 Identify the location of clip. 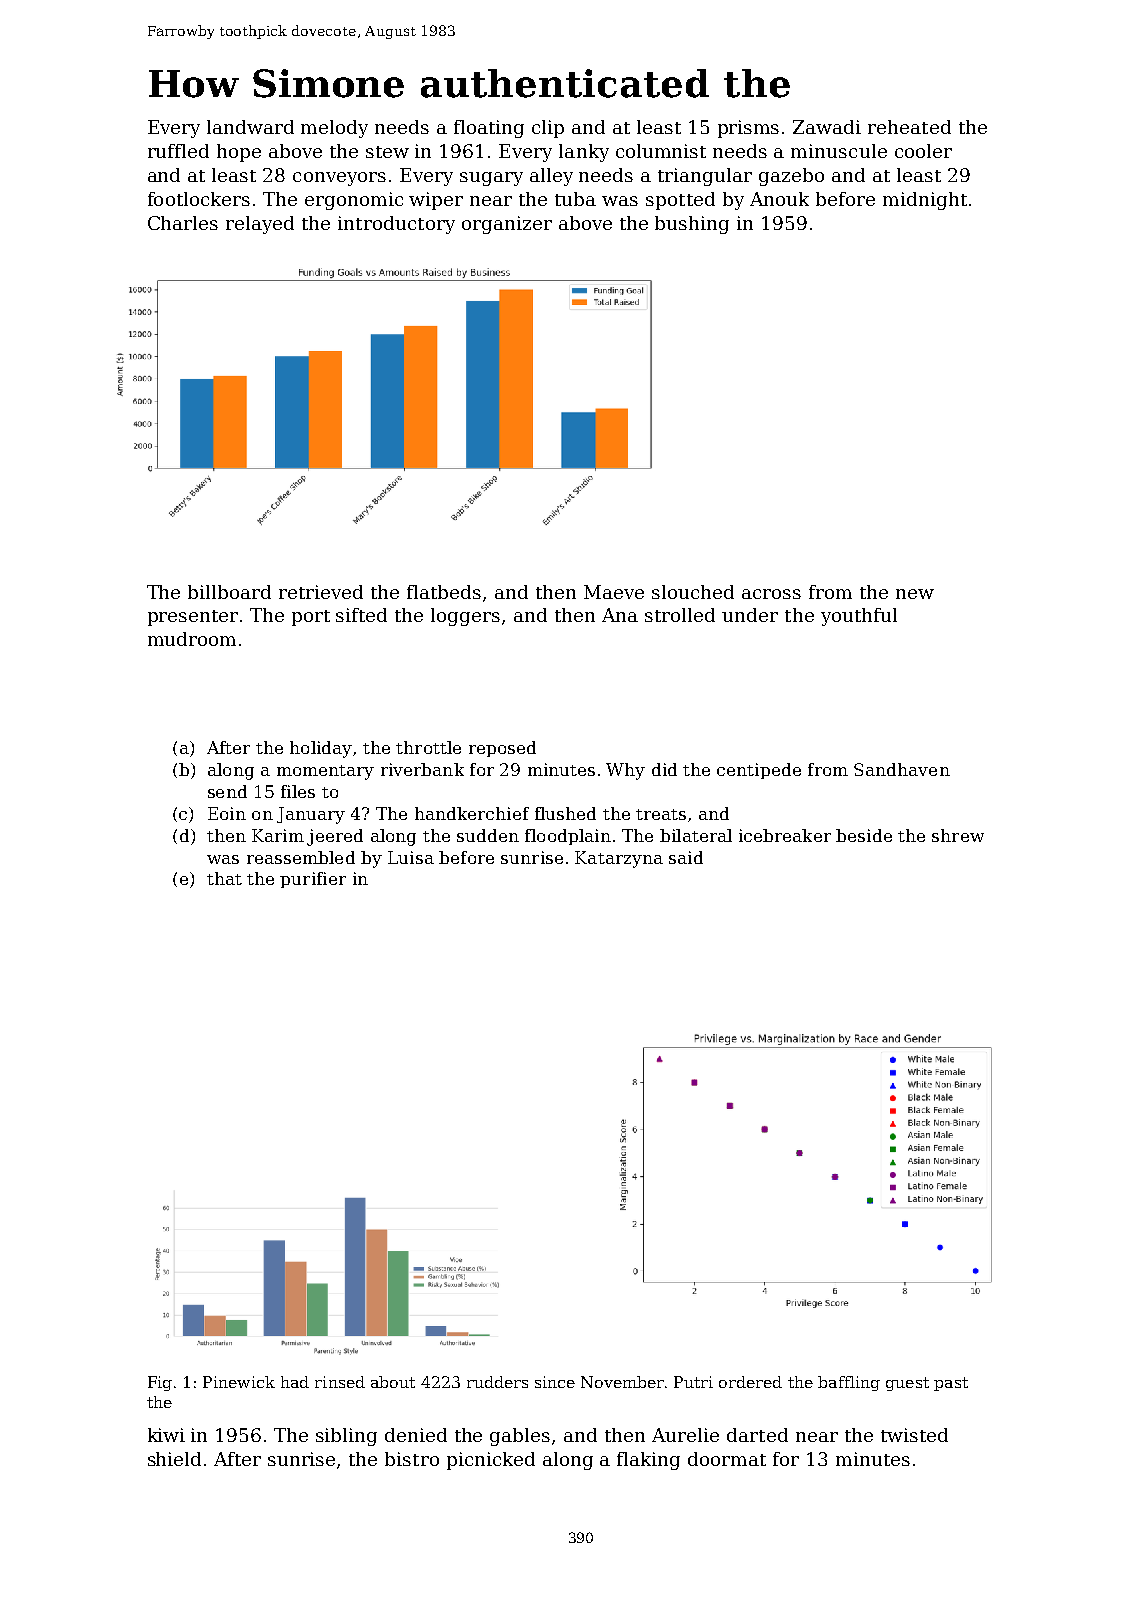
(548, 129).
